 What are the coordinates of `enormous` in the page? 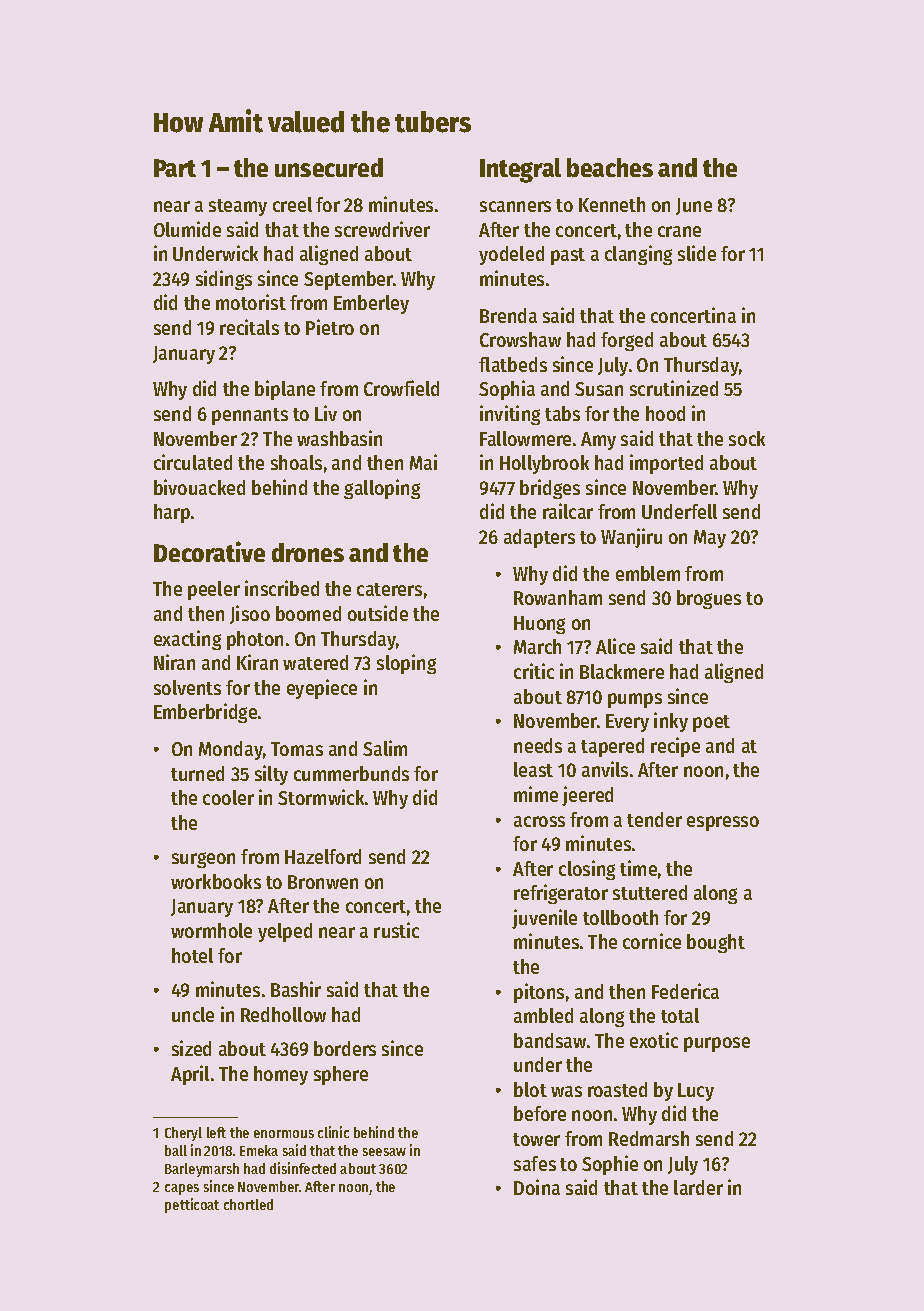 It's located at (284, 1134).
